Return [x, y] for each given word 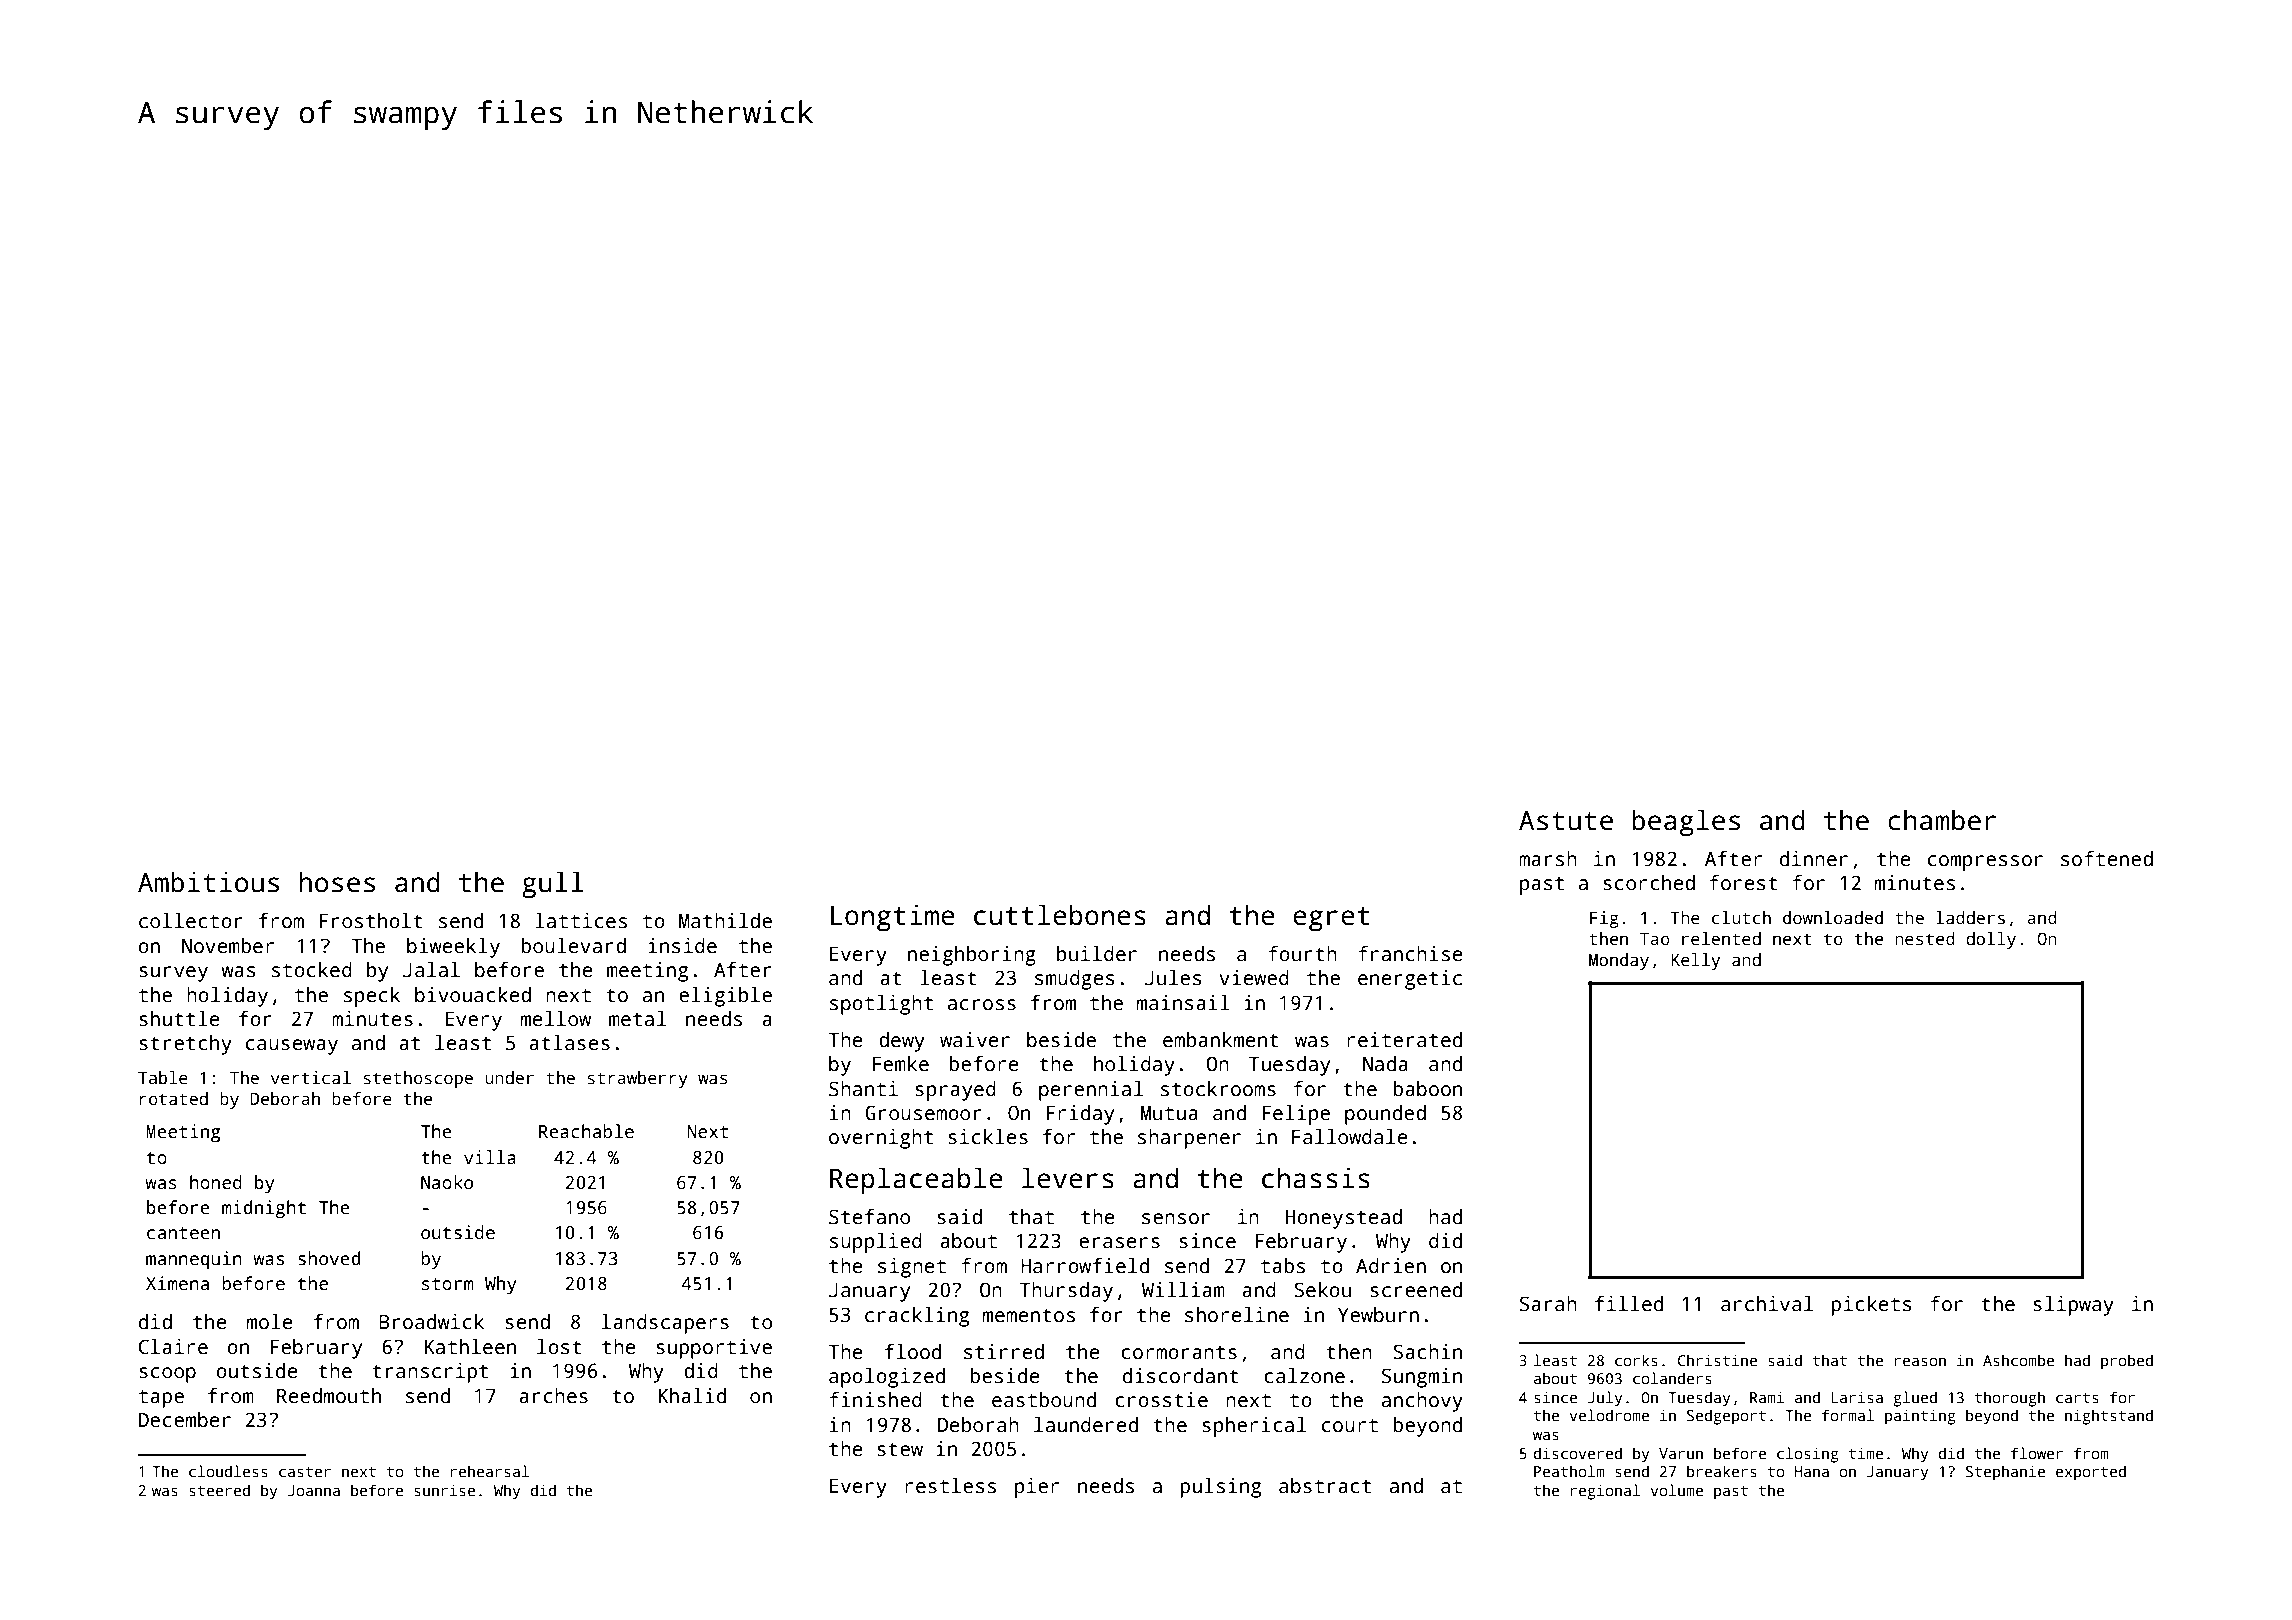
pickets [1871, 1306]
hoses [337, 882]
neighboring [972, 956]
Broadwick [431, 1322]
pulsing [1220, 1488]
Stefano [869, 1217]
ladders [1970, 918]
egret [1331, 919]
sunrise [444, 1490]
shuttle [179, 1019]
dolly [1991, 940]
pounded [1385, 1115]
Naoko [447, 1182]
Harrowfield [1085, 1266]
